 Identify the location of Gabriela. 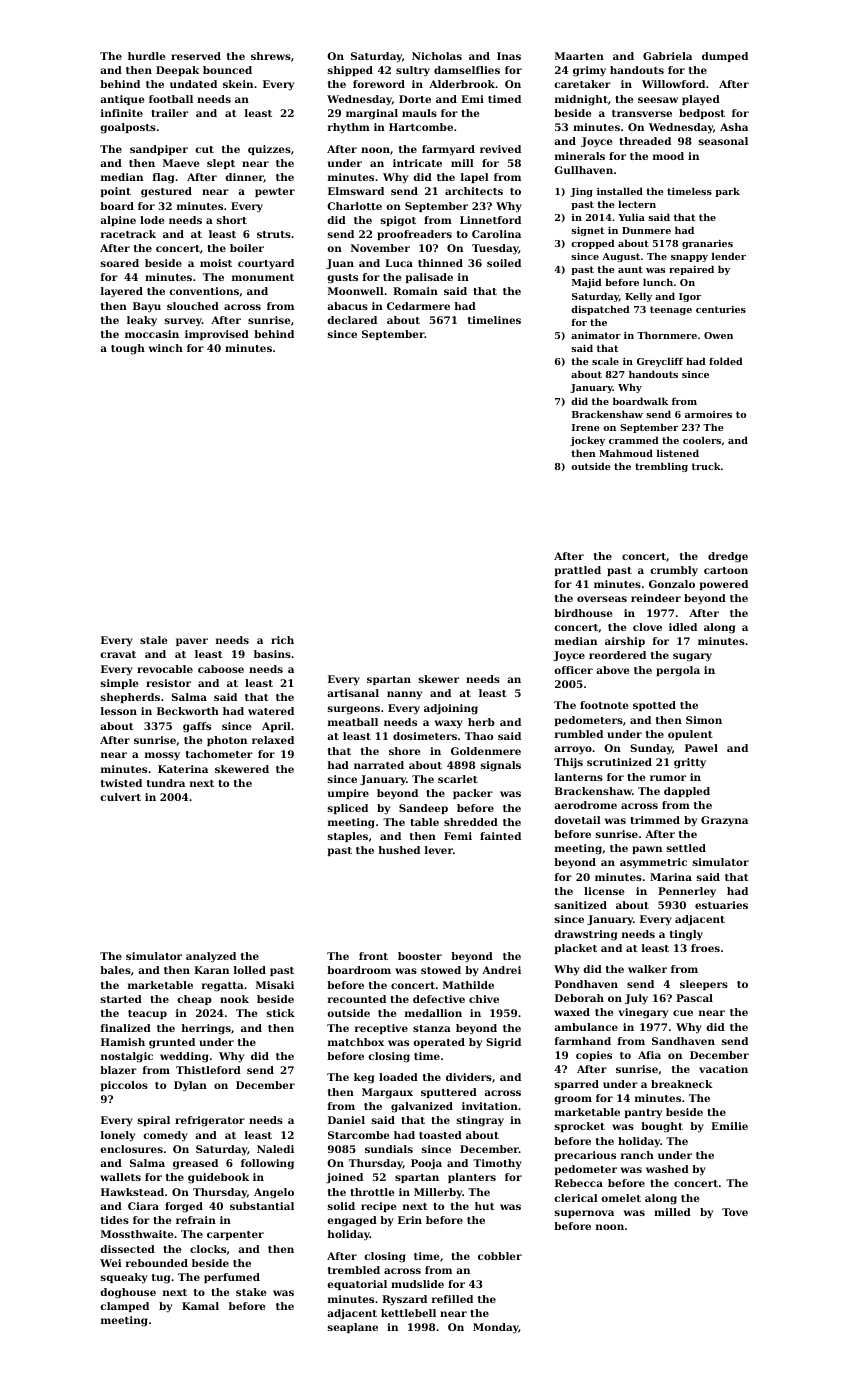
(667, 56).
